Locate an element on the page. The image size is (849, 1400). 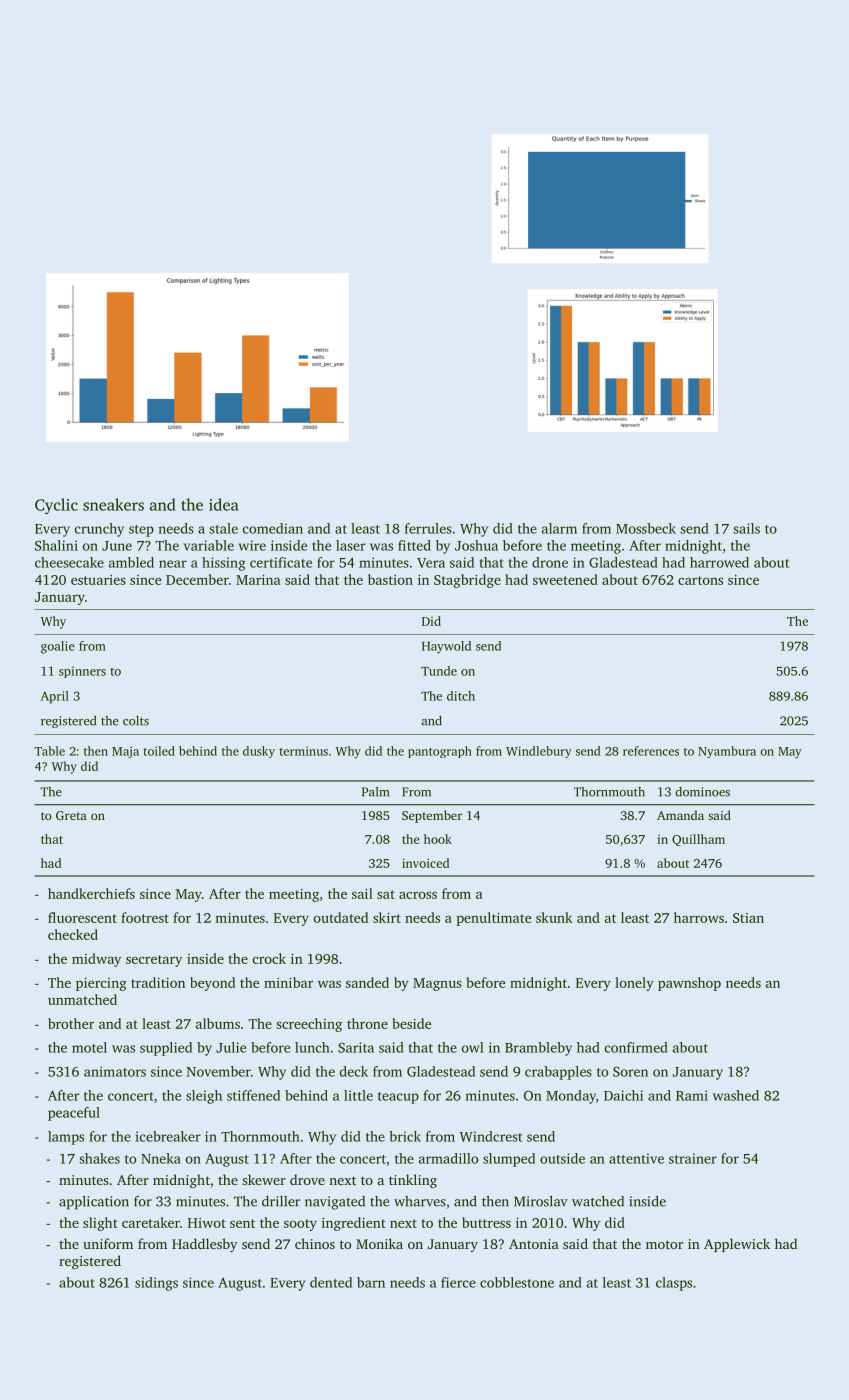
motel is located at coordinates (89, 1047).
